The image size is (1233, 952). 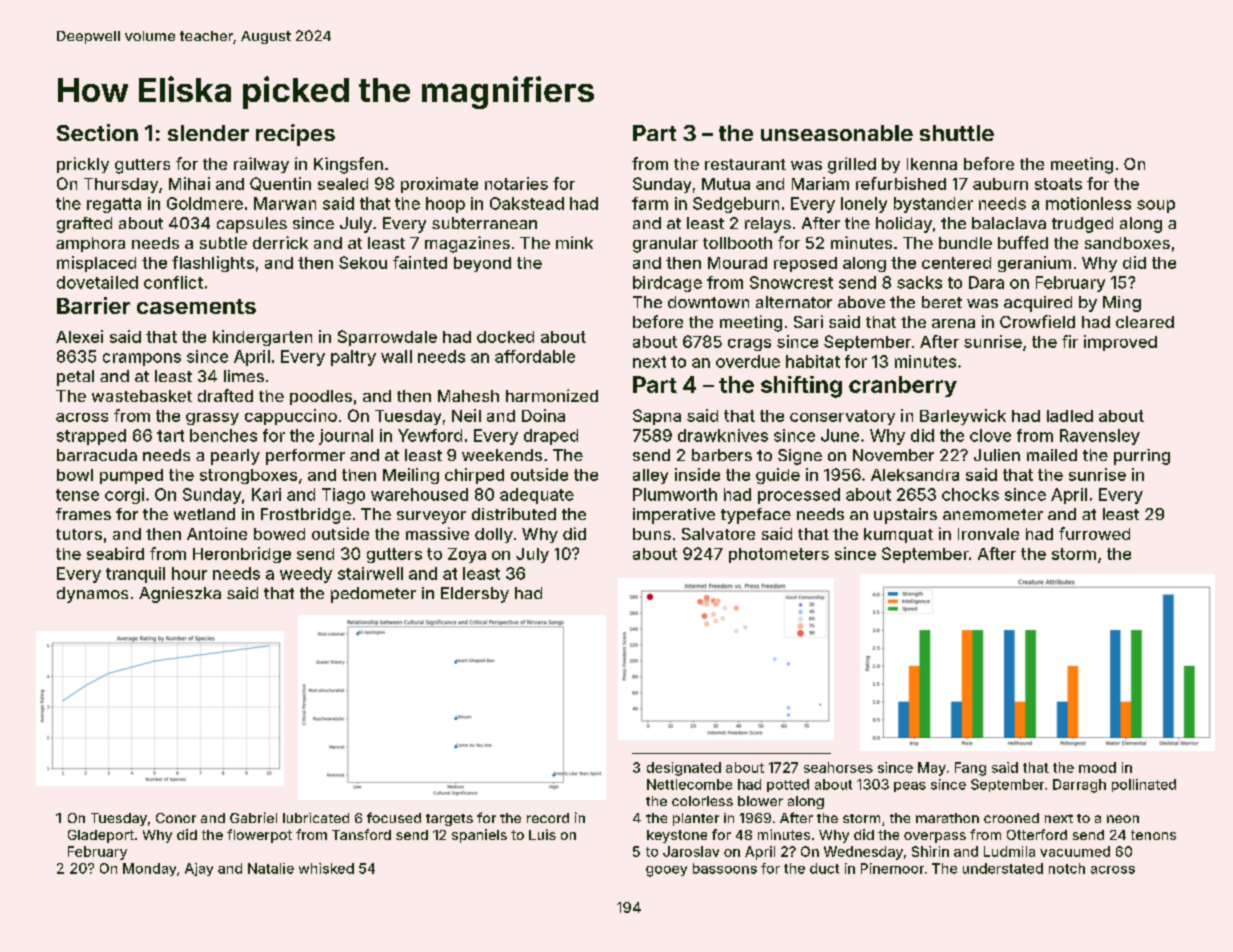 I want to click on Conor, so click(x=176, y=818).
